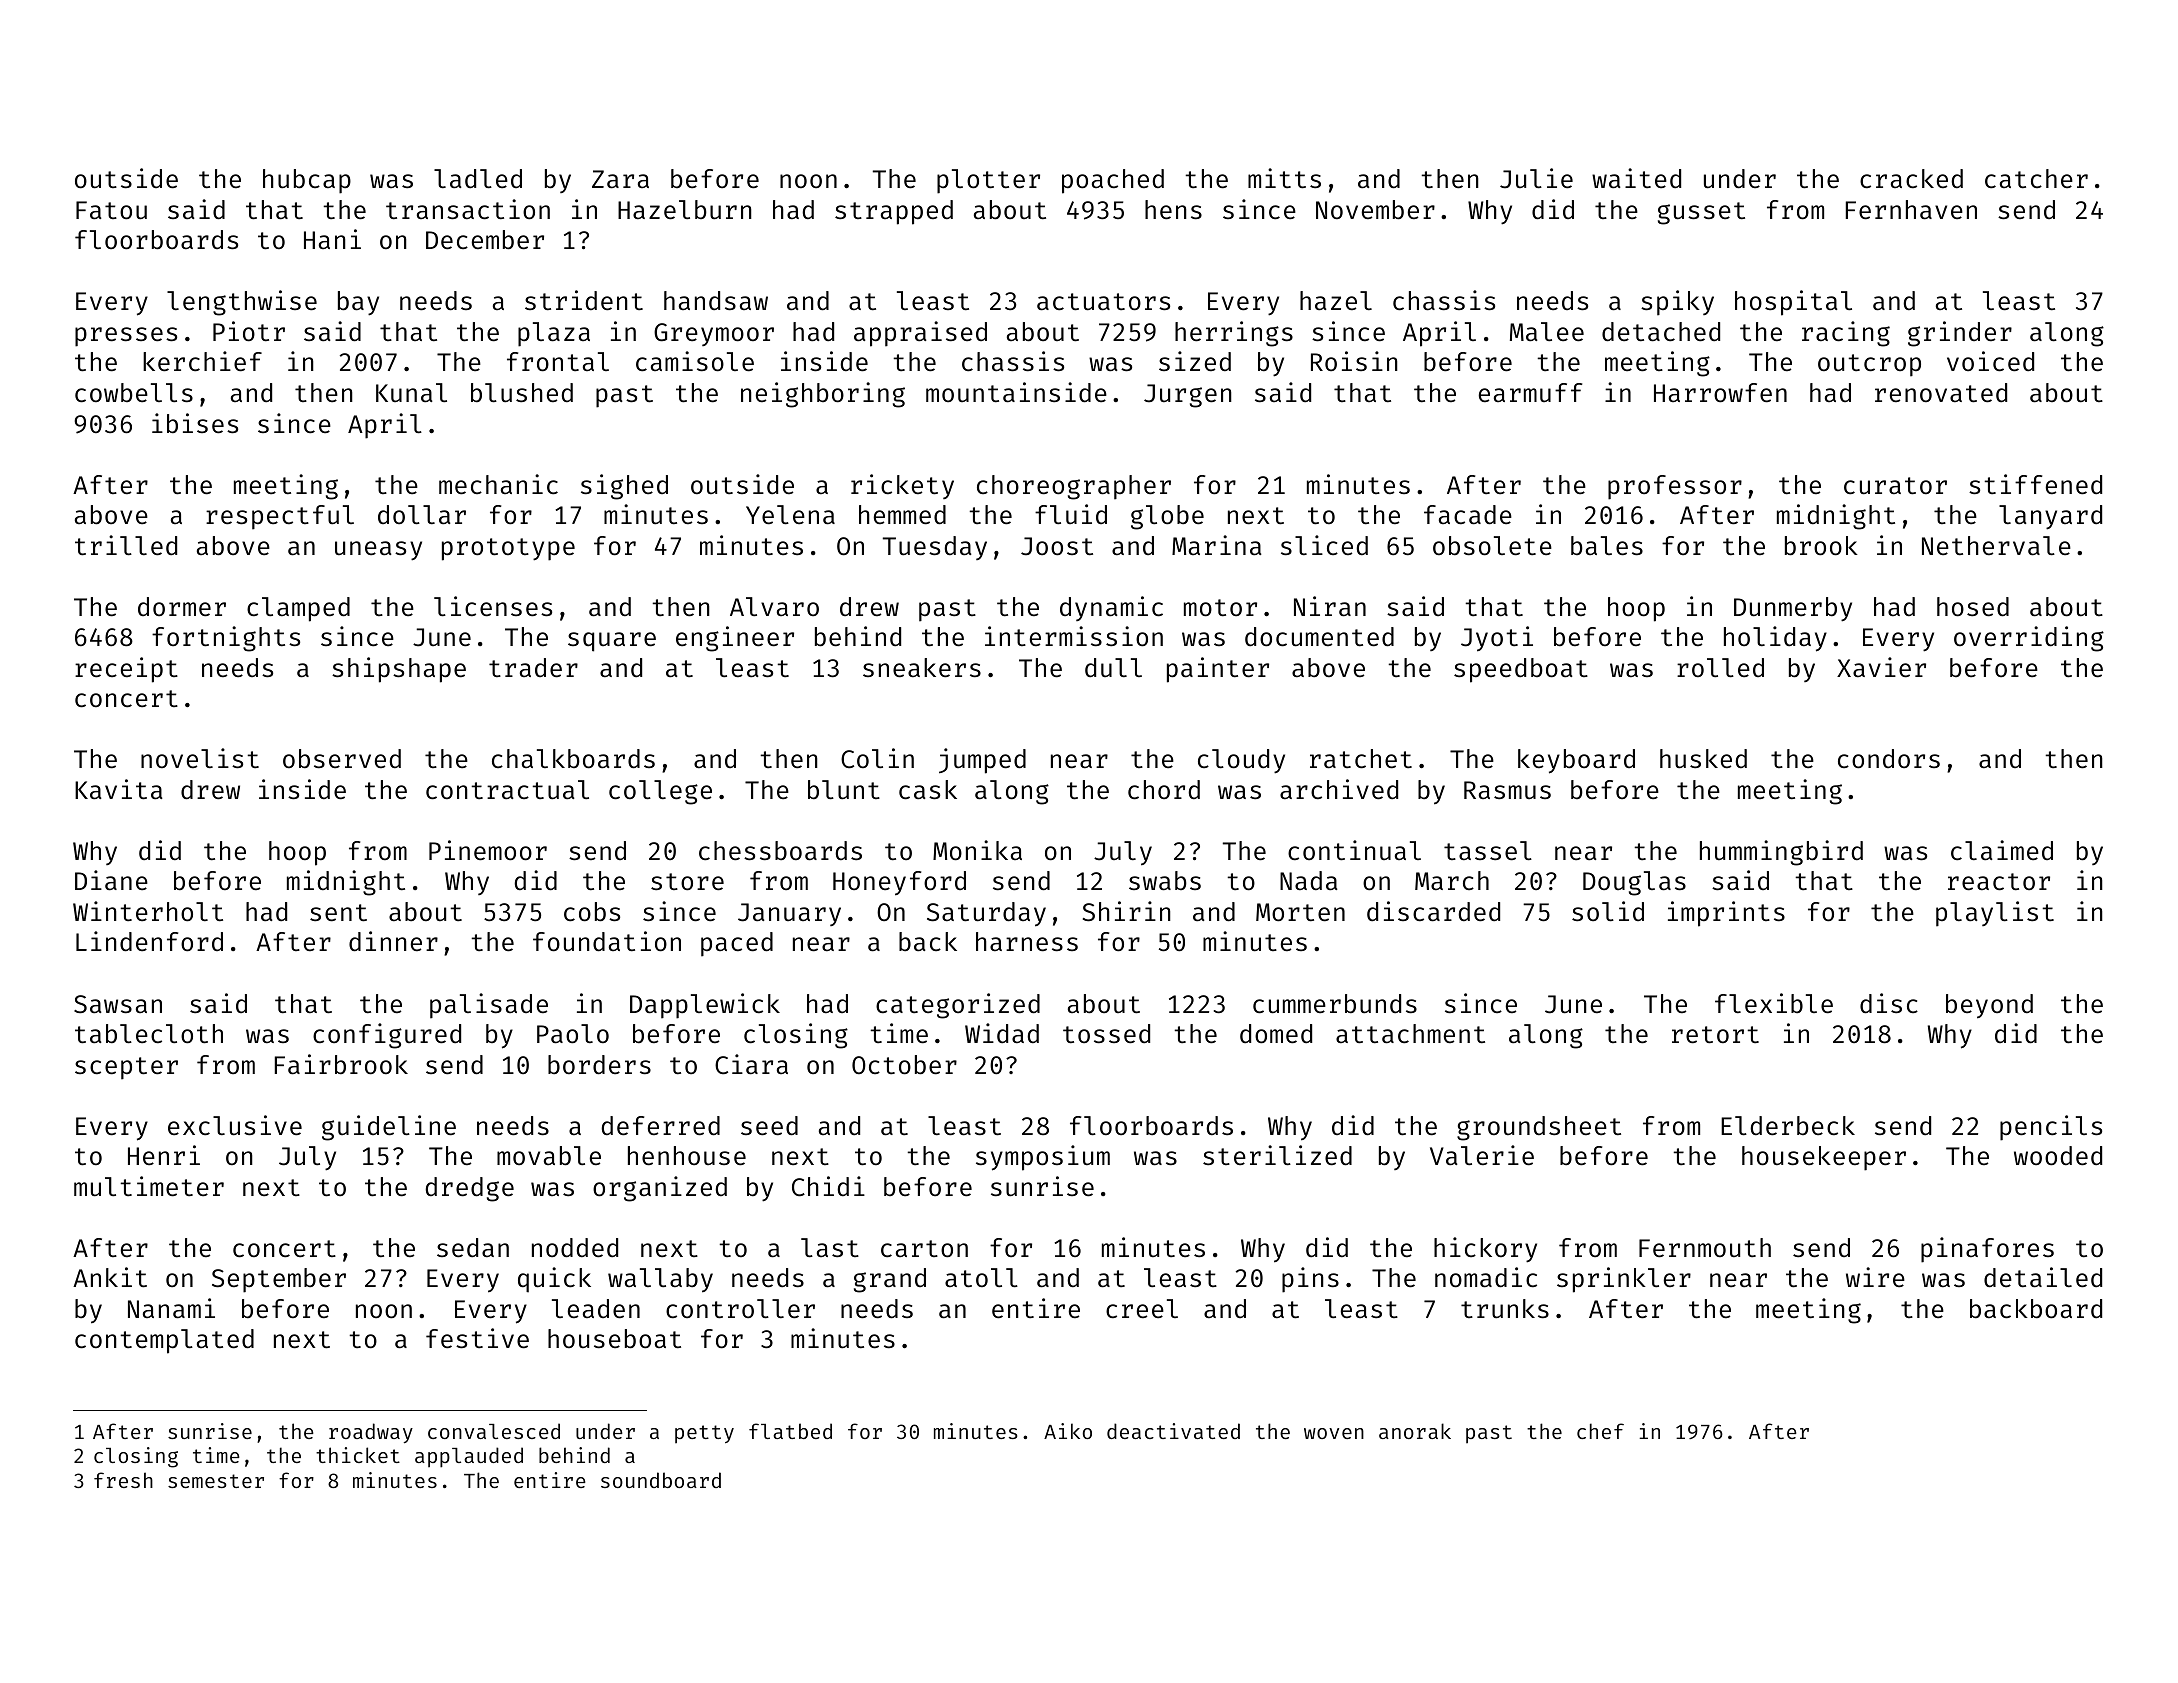  I want to click on chef, so click(1600, 1431).
